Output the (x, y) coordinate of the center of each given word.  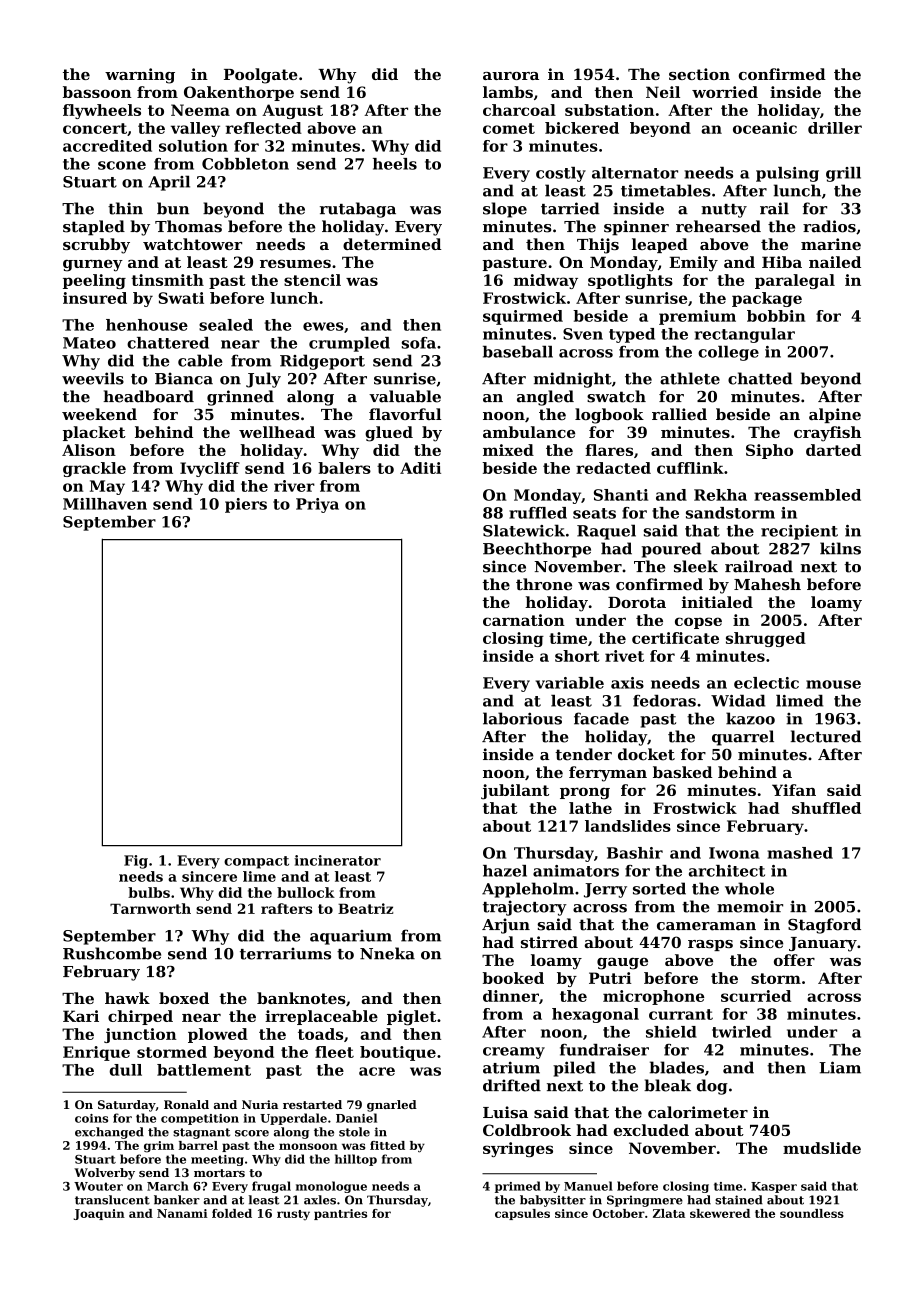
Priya (317, 505)
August (292, 111)
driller (835, 128)
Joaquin (99, 1214)
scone (122, 165)
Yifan (794, 790)
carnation (524, 620)
